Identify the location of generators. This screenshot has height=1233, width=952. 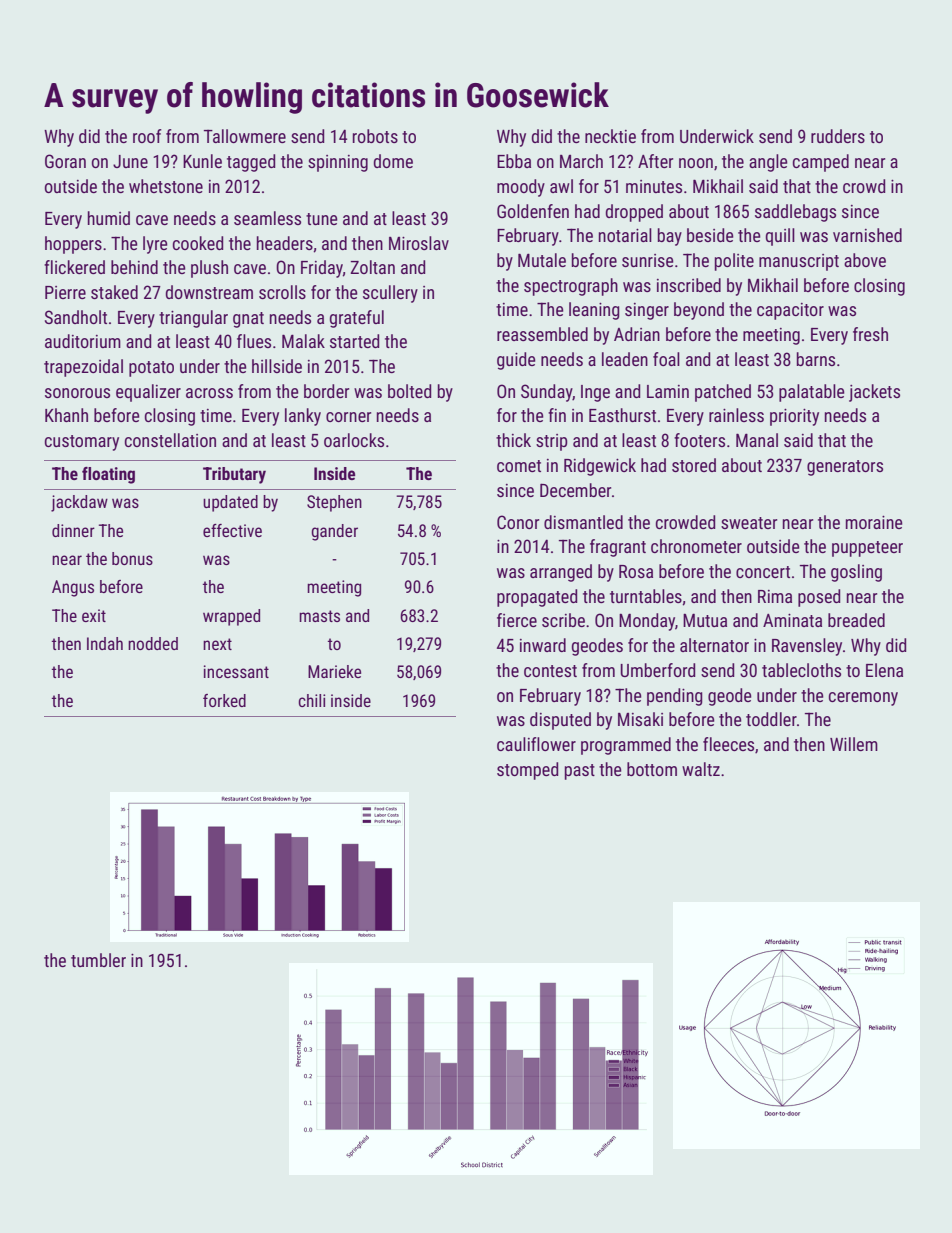
(845, 468).
